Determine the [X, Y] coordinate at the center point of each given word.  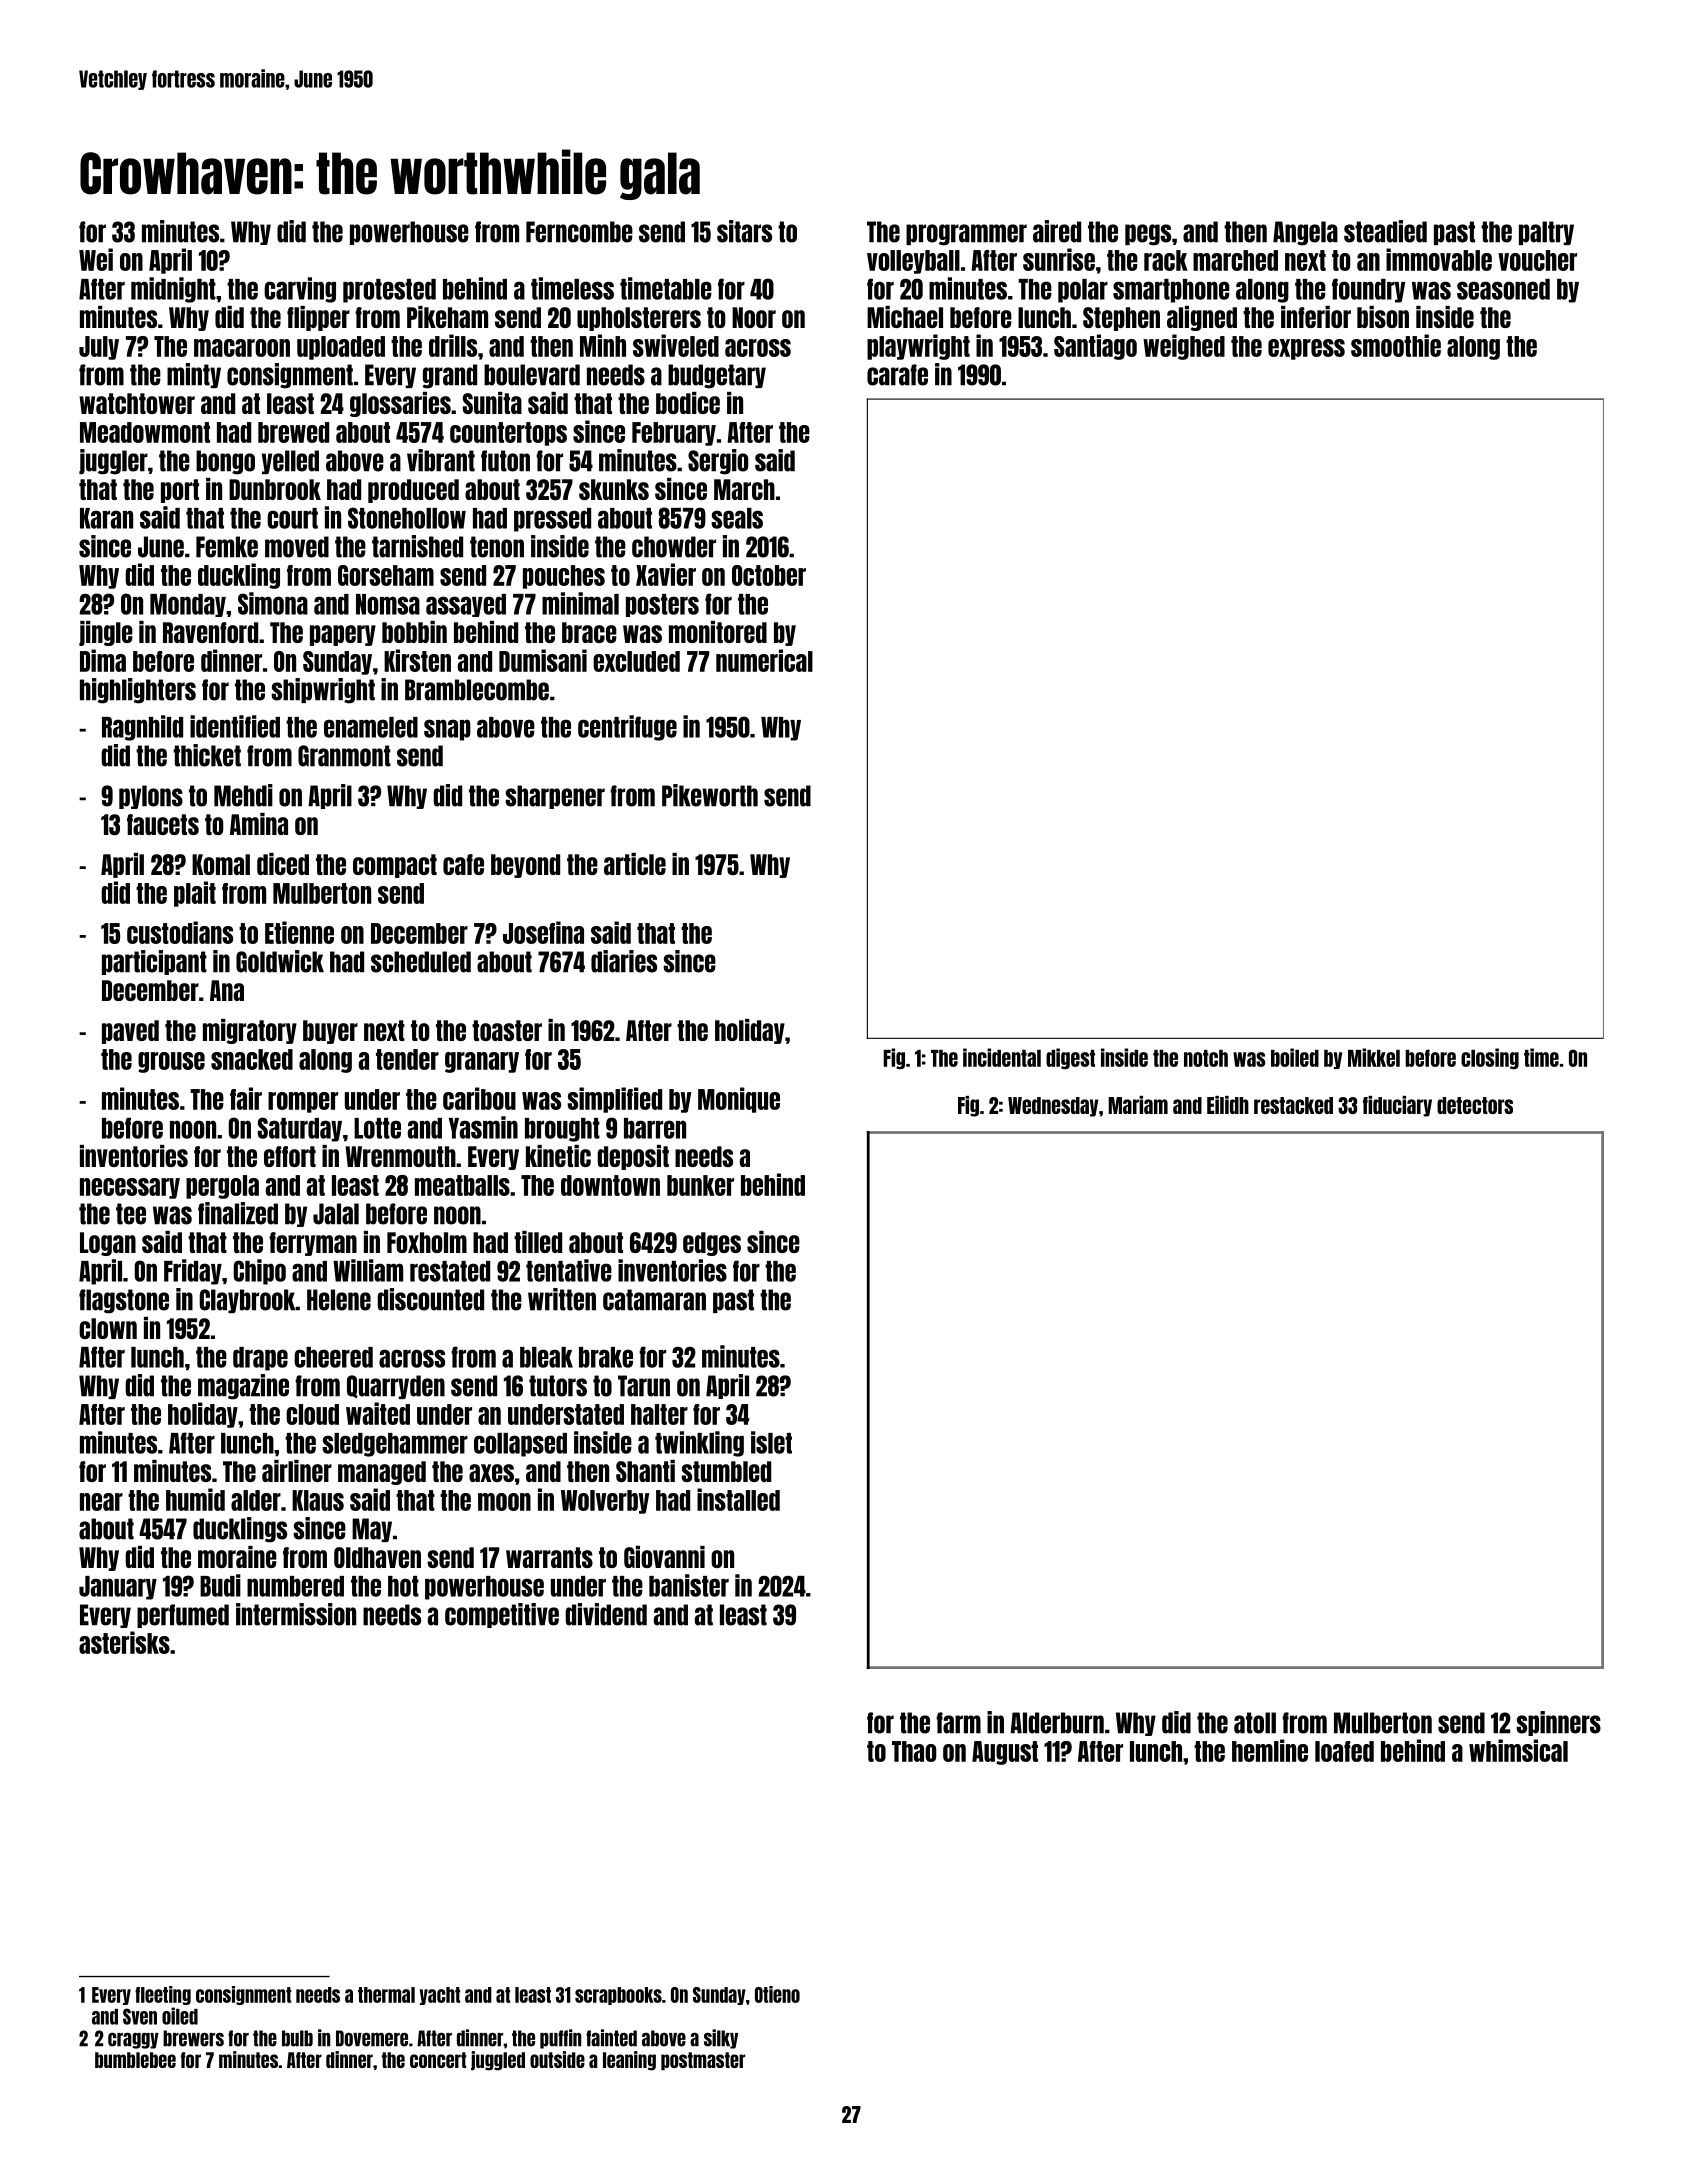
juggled [498, 2061]
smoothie [1396, 345]
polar [1083, 291]
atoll [1255, 1723]
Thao [914, 1751]
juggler [113, 462]
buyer [330, 1032]
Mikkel [1374, 1057]
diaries [624, 961]
